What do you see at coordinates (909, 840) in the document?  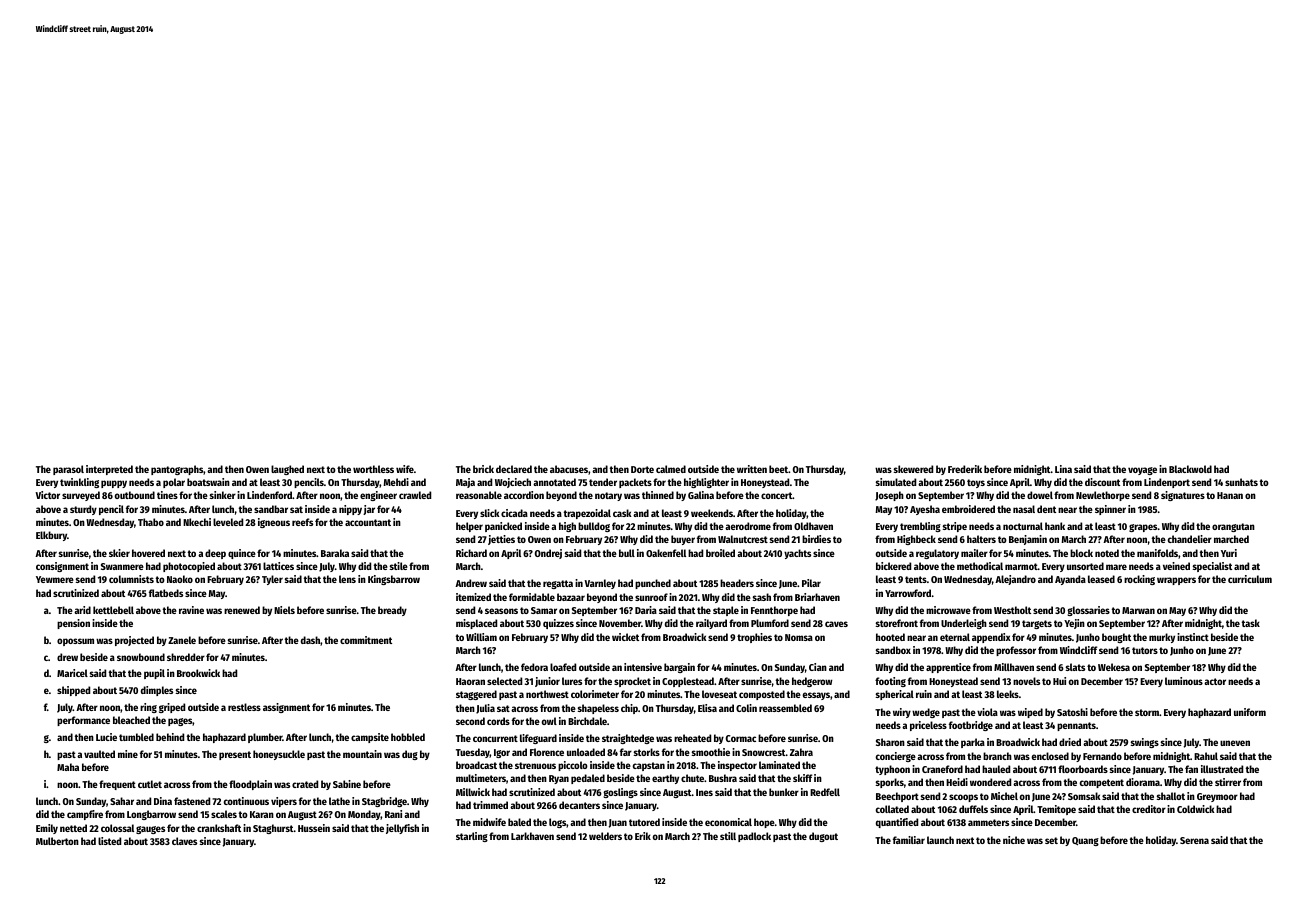 I see `familiar` at bounding box center [909, 840].
